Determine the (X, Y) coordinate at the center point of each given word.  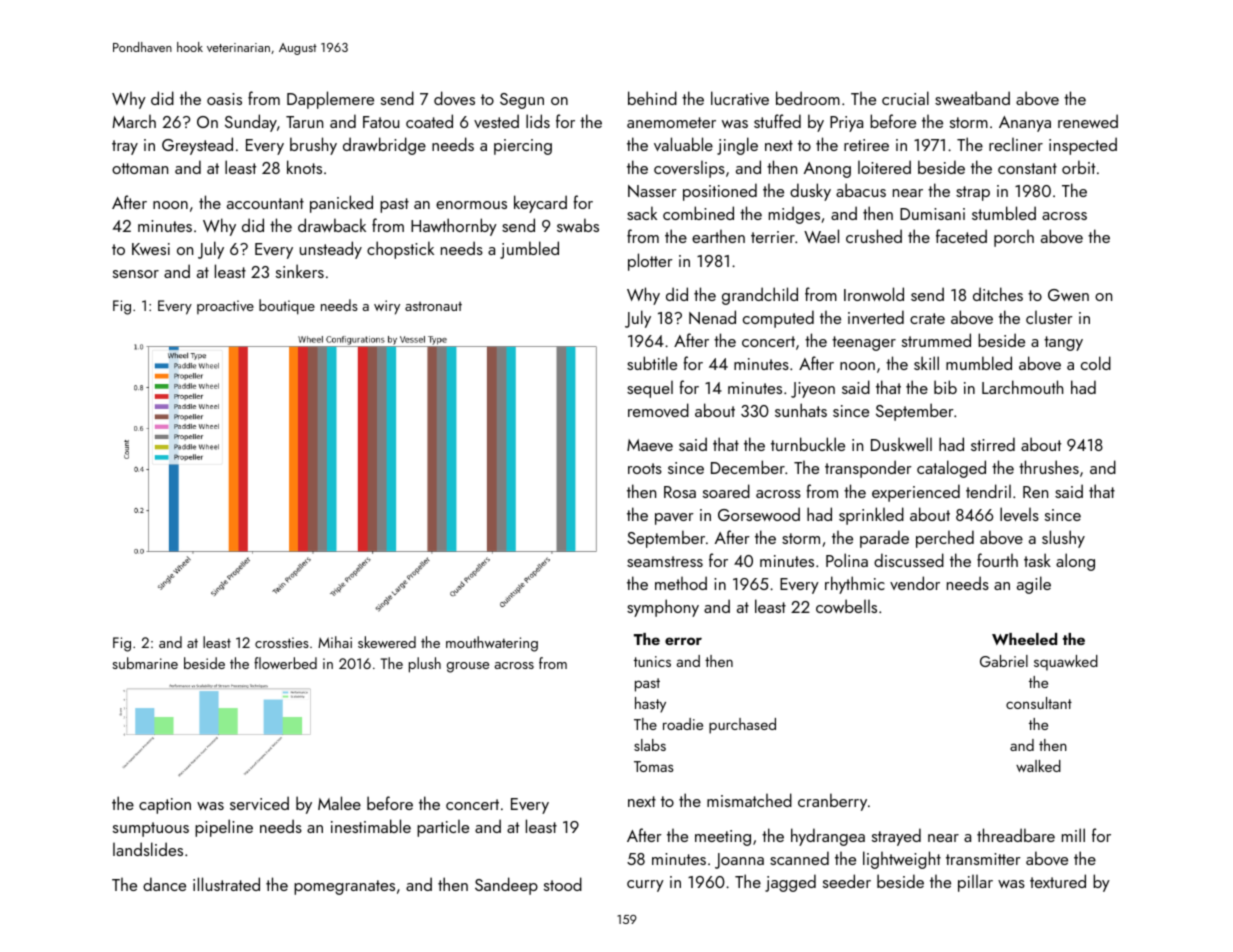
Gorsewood (759, 514)
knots (304, 167)
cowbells (846, 606)
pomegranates (344, 887)
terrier (773, 237)
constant (1027, 168)
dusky (810, 192)
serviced (259, 803)
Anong (827, 170)
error (683, 641)
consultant (1039, 703)
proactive (225, 307)
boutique (287, 307)
